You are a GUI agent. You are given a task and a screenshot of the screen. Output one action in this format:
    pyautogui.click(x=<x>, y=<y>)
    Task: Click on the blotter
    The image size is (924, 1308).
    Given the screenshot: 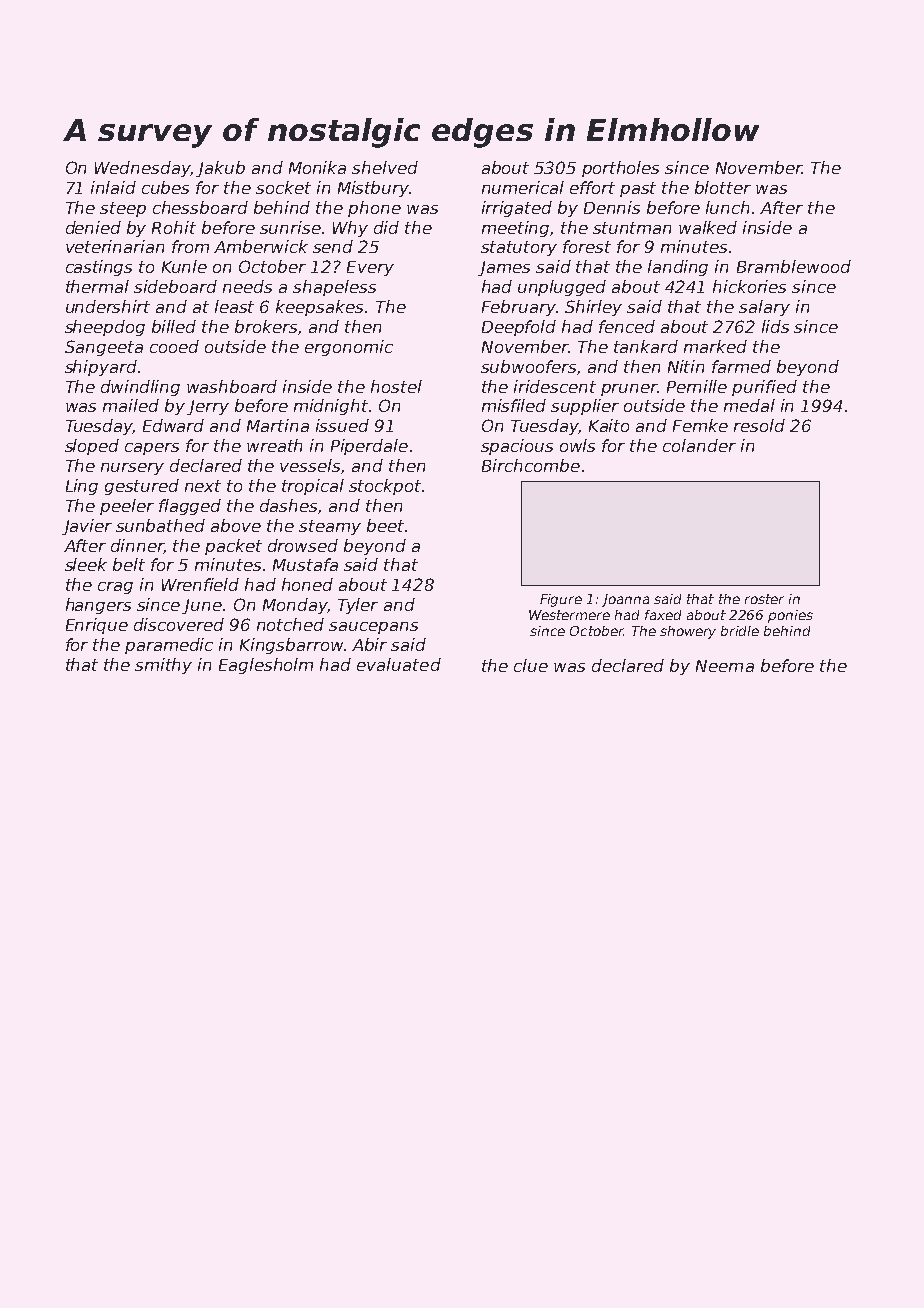 What is the action you would take?
    pyautogui.click(x=723, y=187)
